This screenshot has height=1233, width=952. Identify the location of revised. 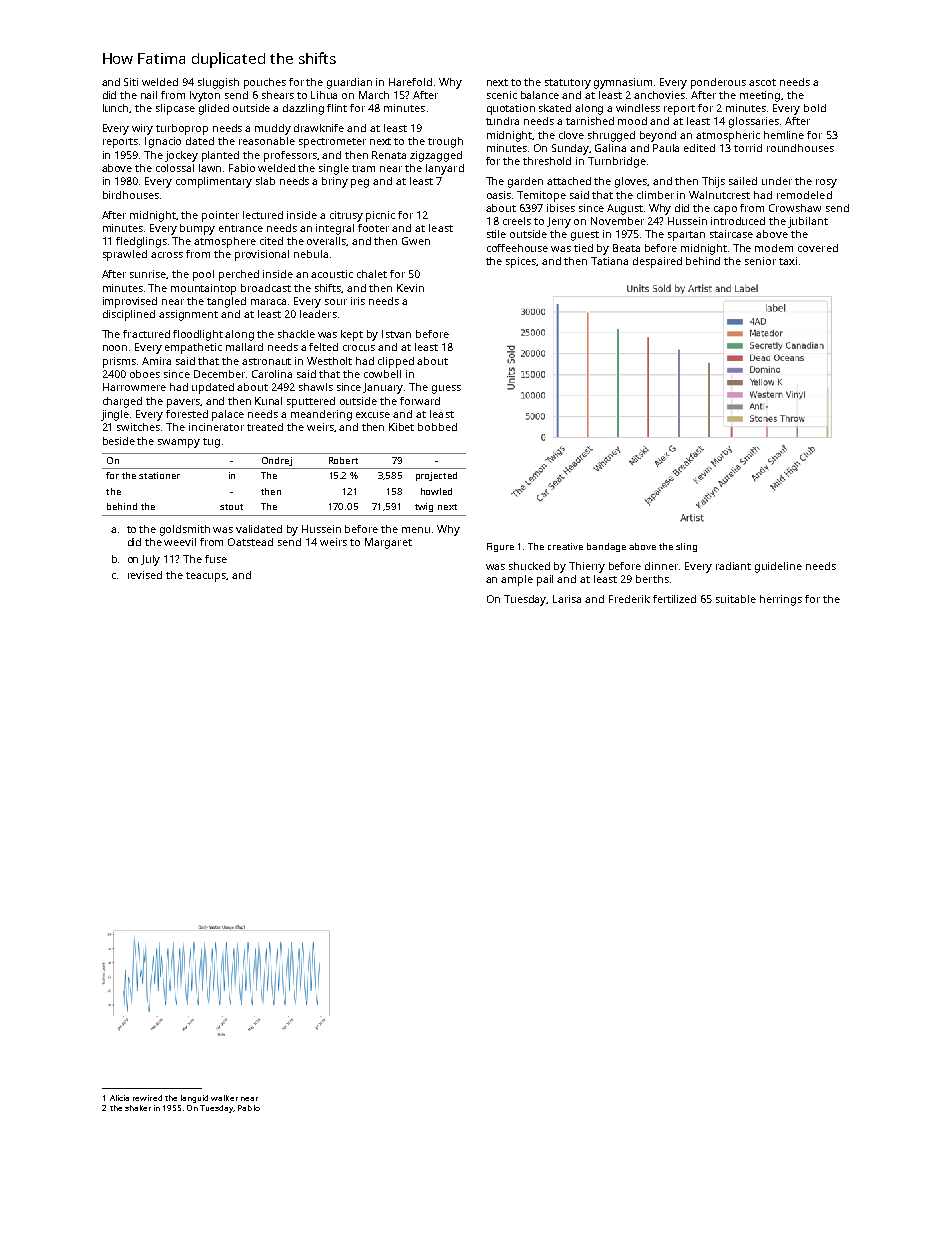
(145, 575).
